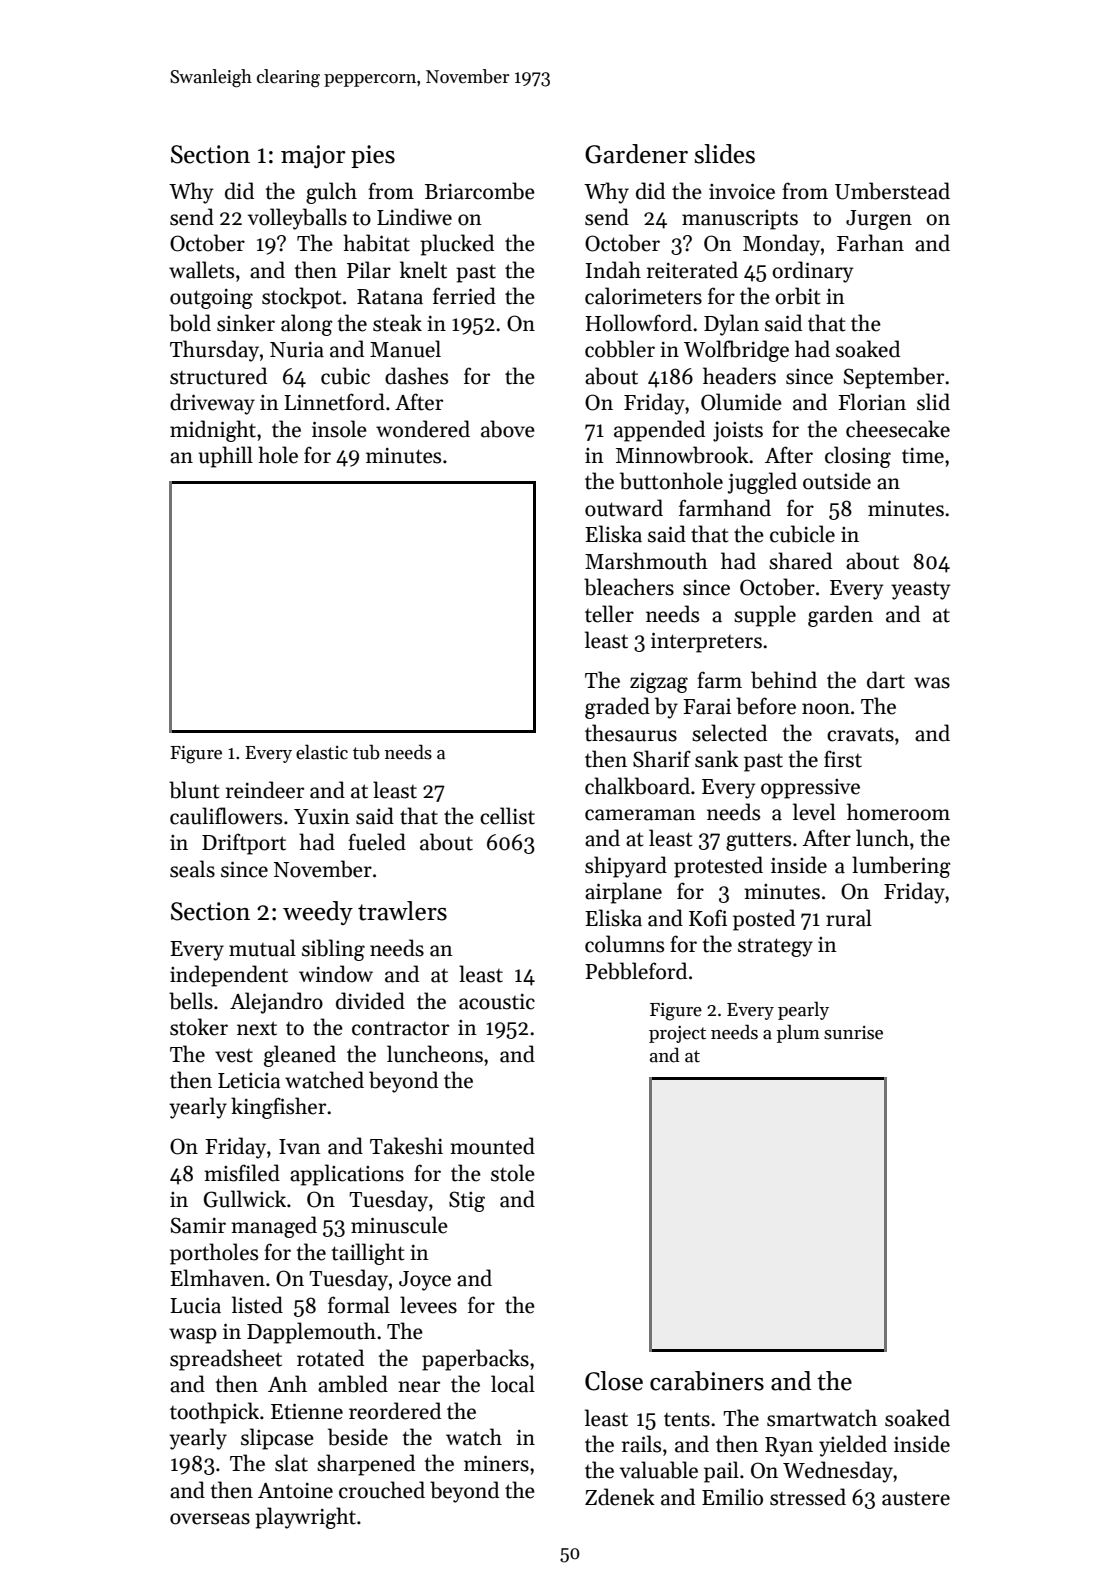  I want to click on stole, so click(513, 1173).
